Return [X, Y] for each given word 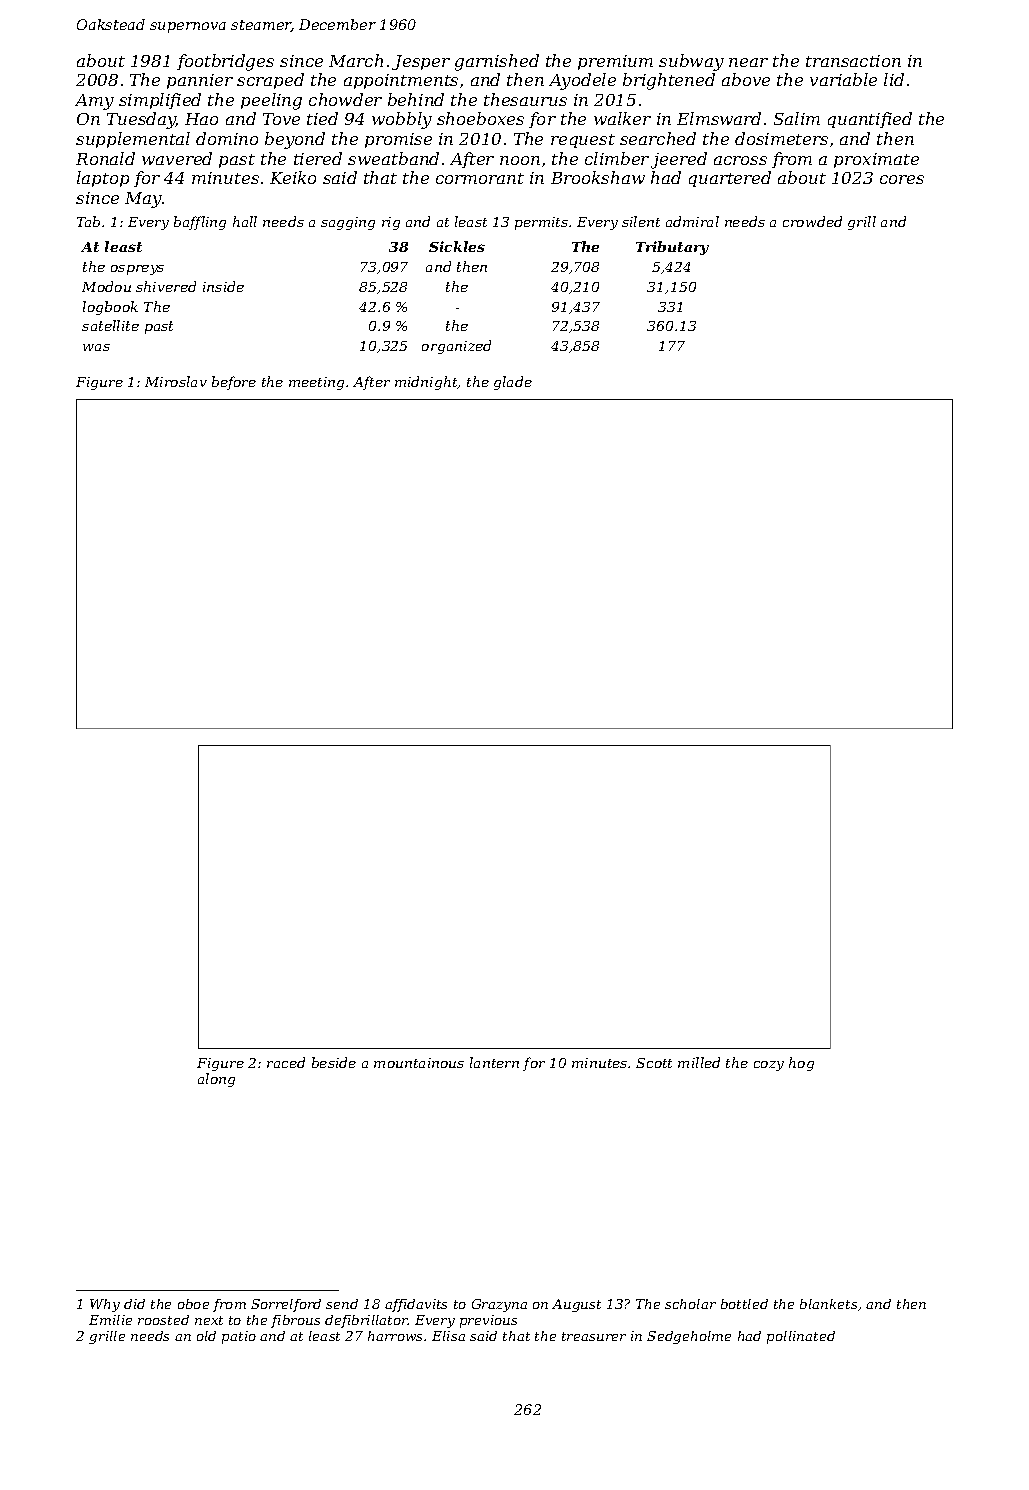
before [234, 383]
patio [239, 1337]
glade [513, 383]
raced [286, 1062]
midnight [426, 383]
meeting [316, 383]
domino [227, 138]
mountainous [419, 1063]
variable [843, 79]
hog [801, 1064]
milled [699, 1062]
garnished [497, 62]
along [216, 1080]
